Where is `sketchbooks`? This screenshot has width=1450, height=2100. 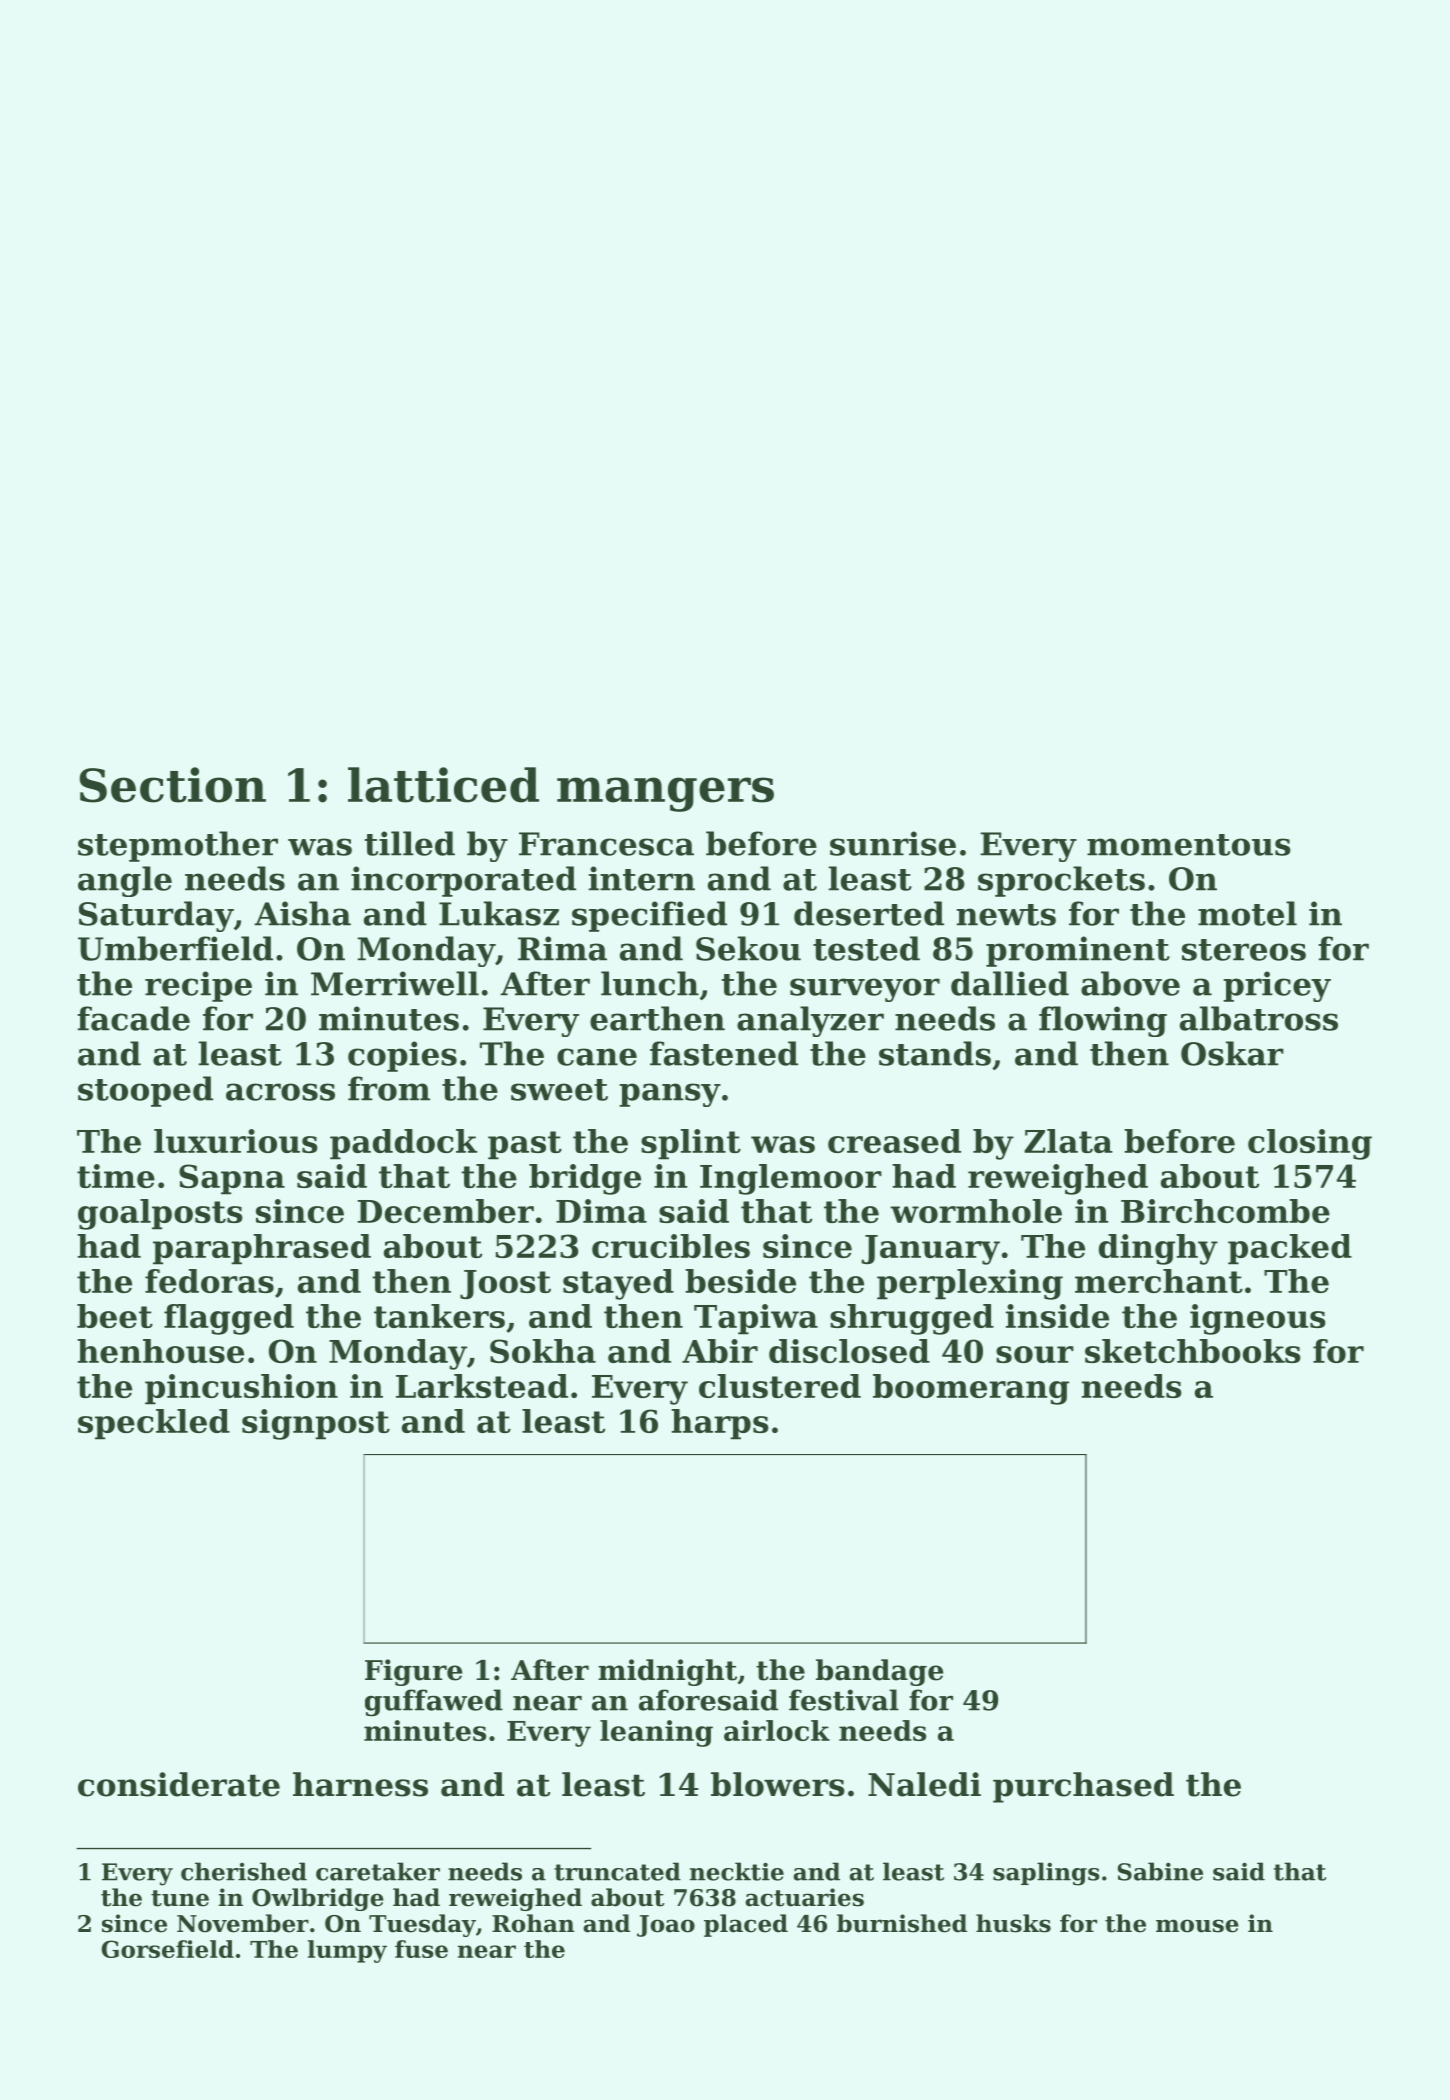 sketchbooks is located at coordinates (1193, 1351).
